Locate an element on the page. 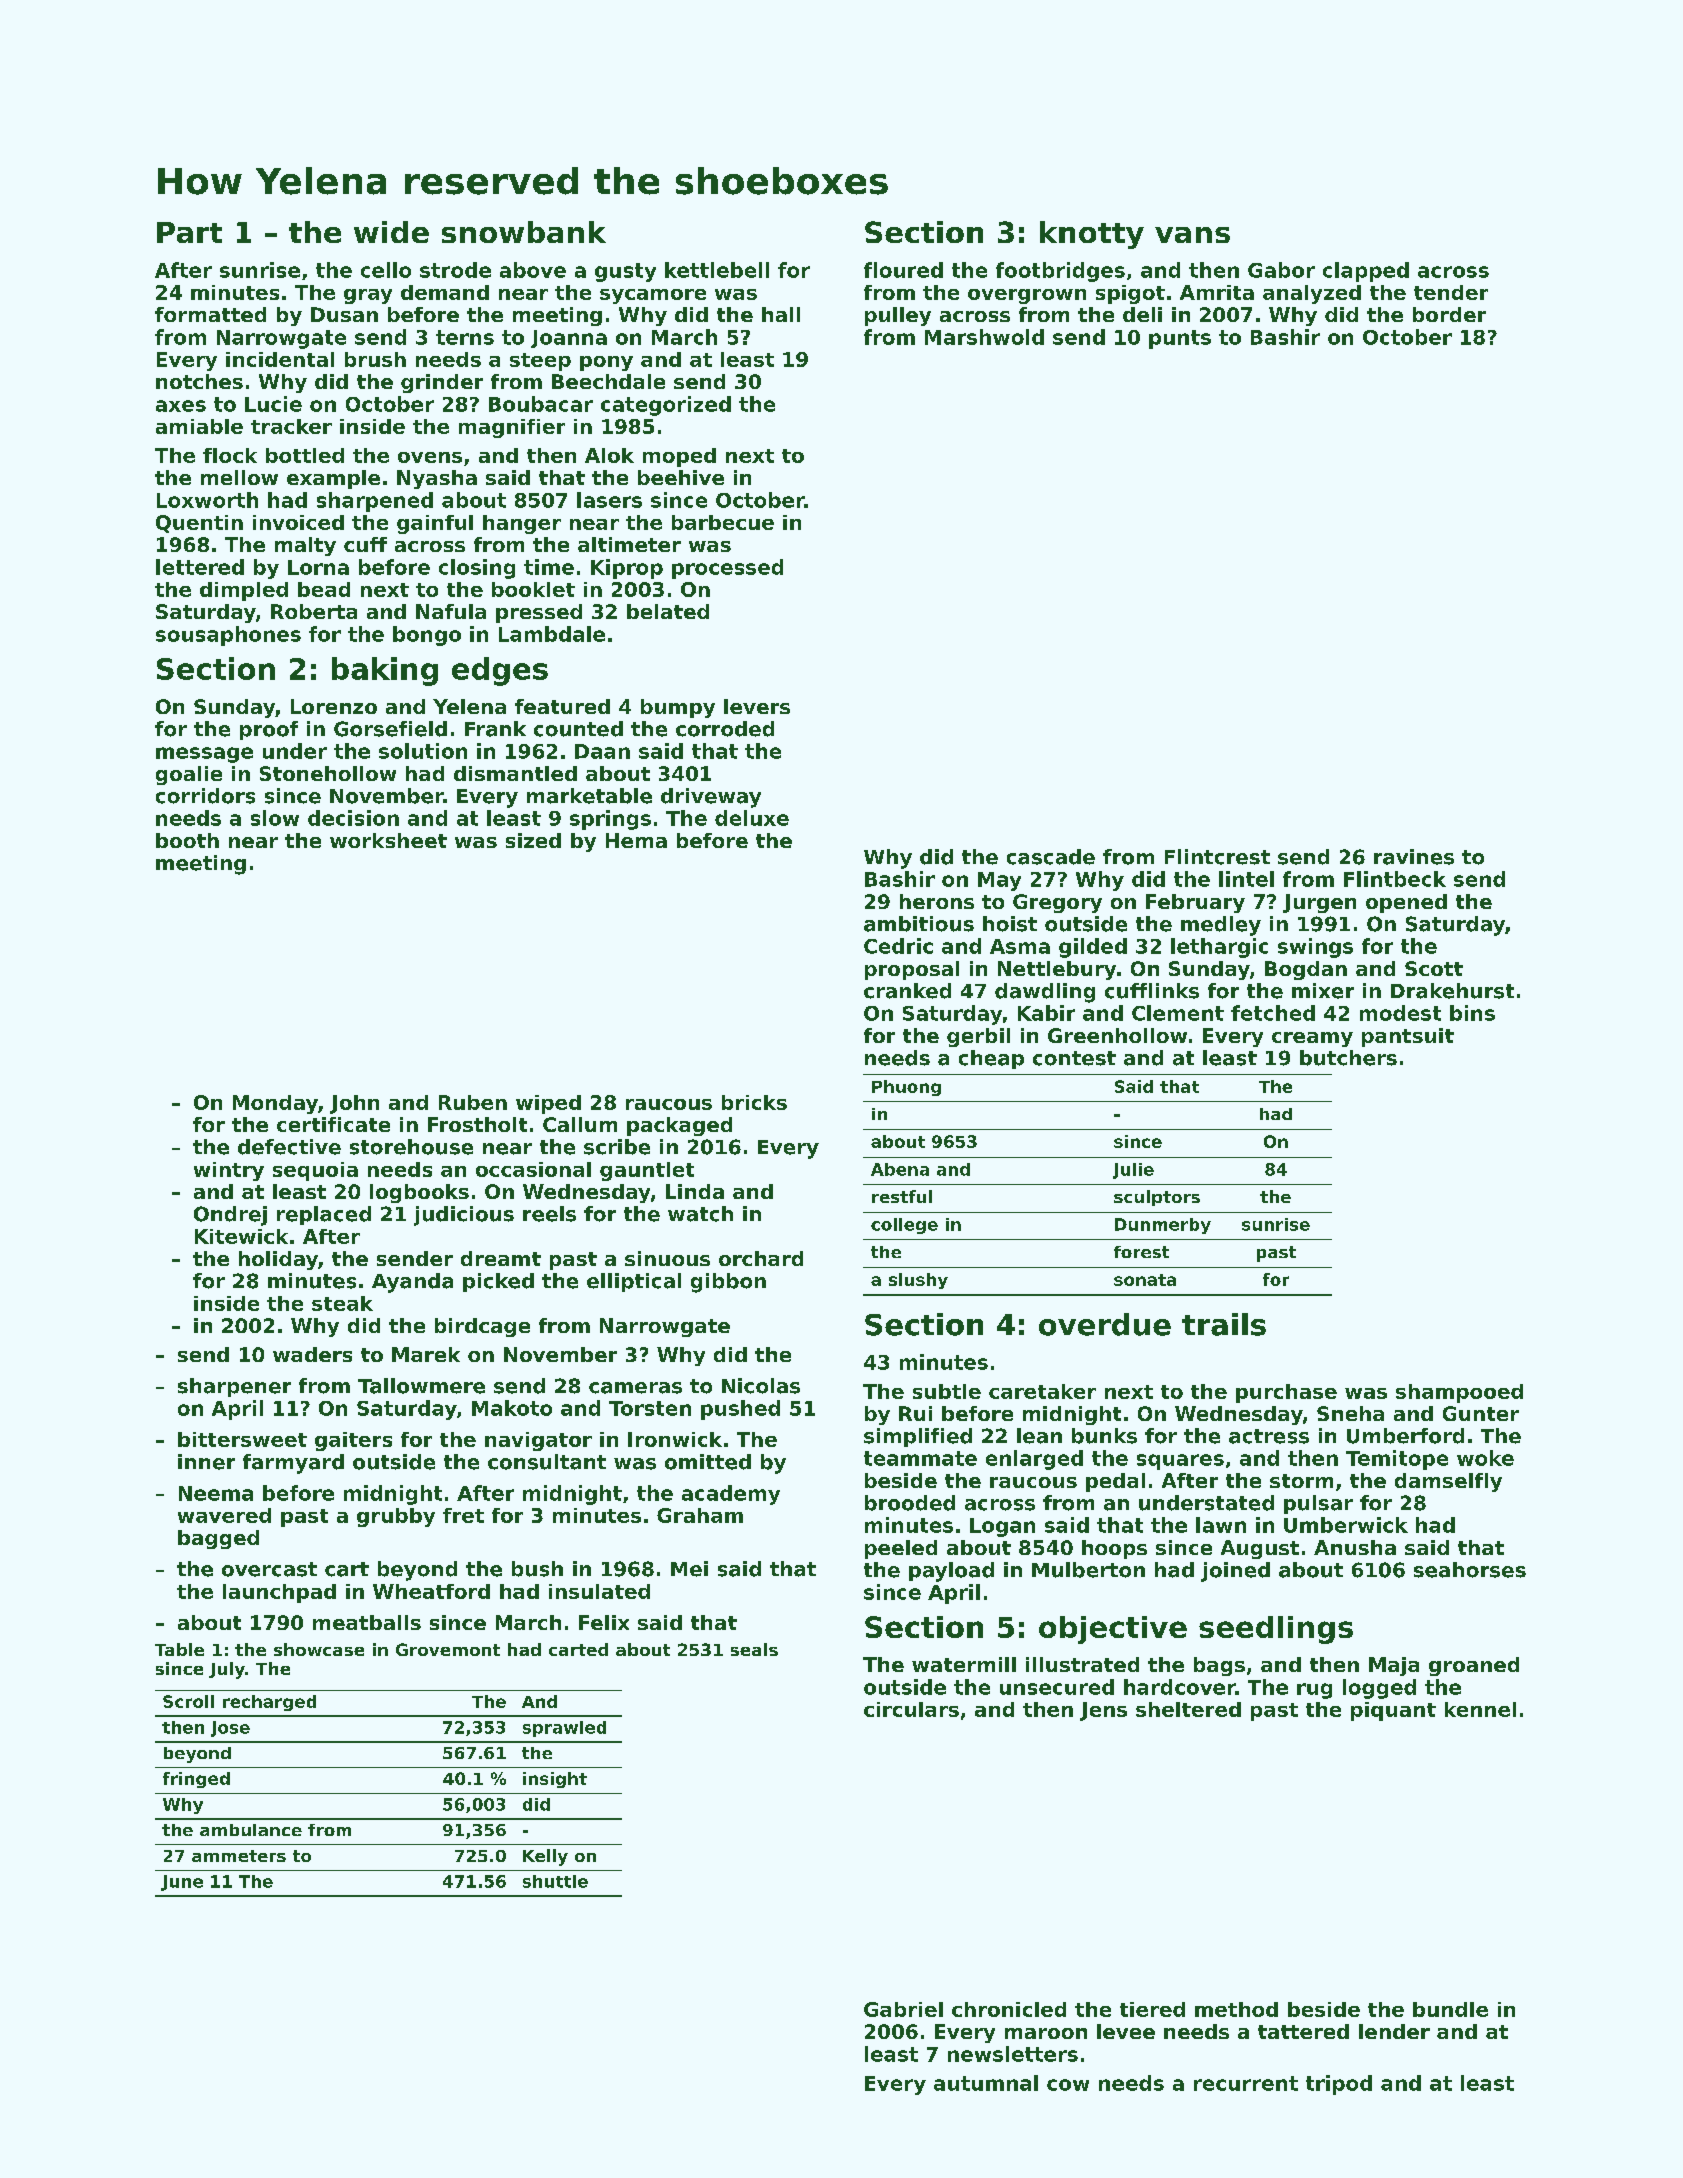 Image resolution: width=1683 pixels, height=2178 pixels. Wheatford is located at coordinates (431, 1591).
